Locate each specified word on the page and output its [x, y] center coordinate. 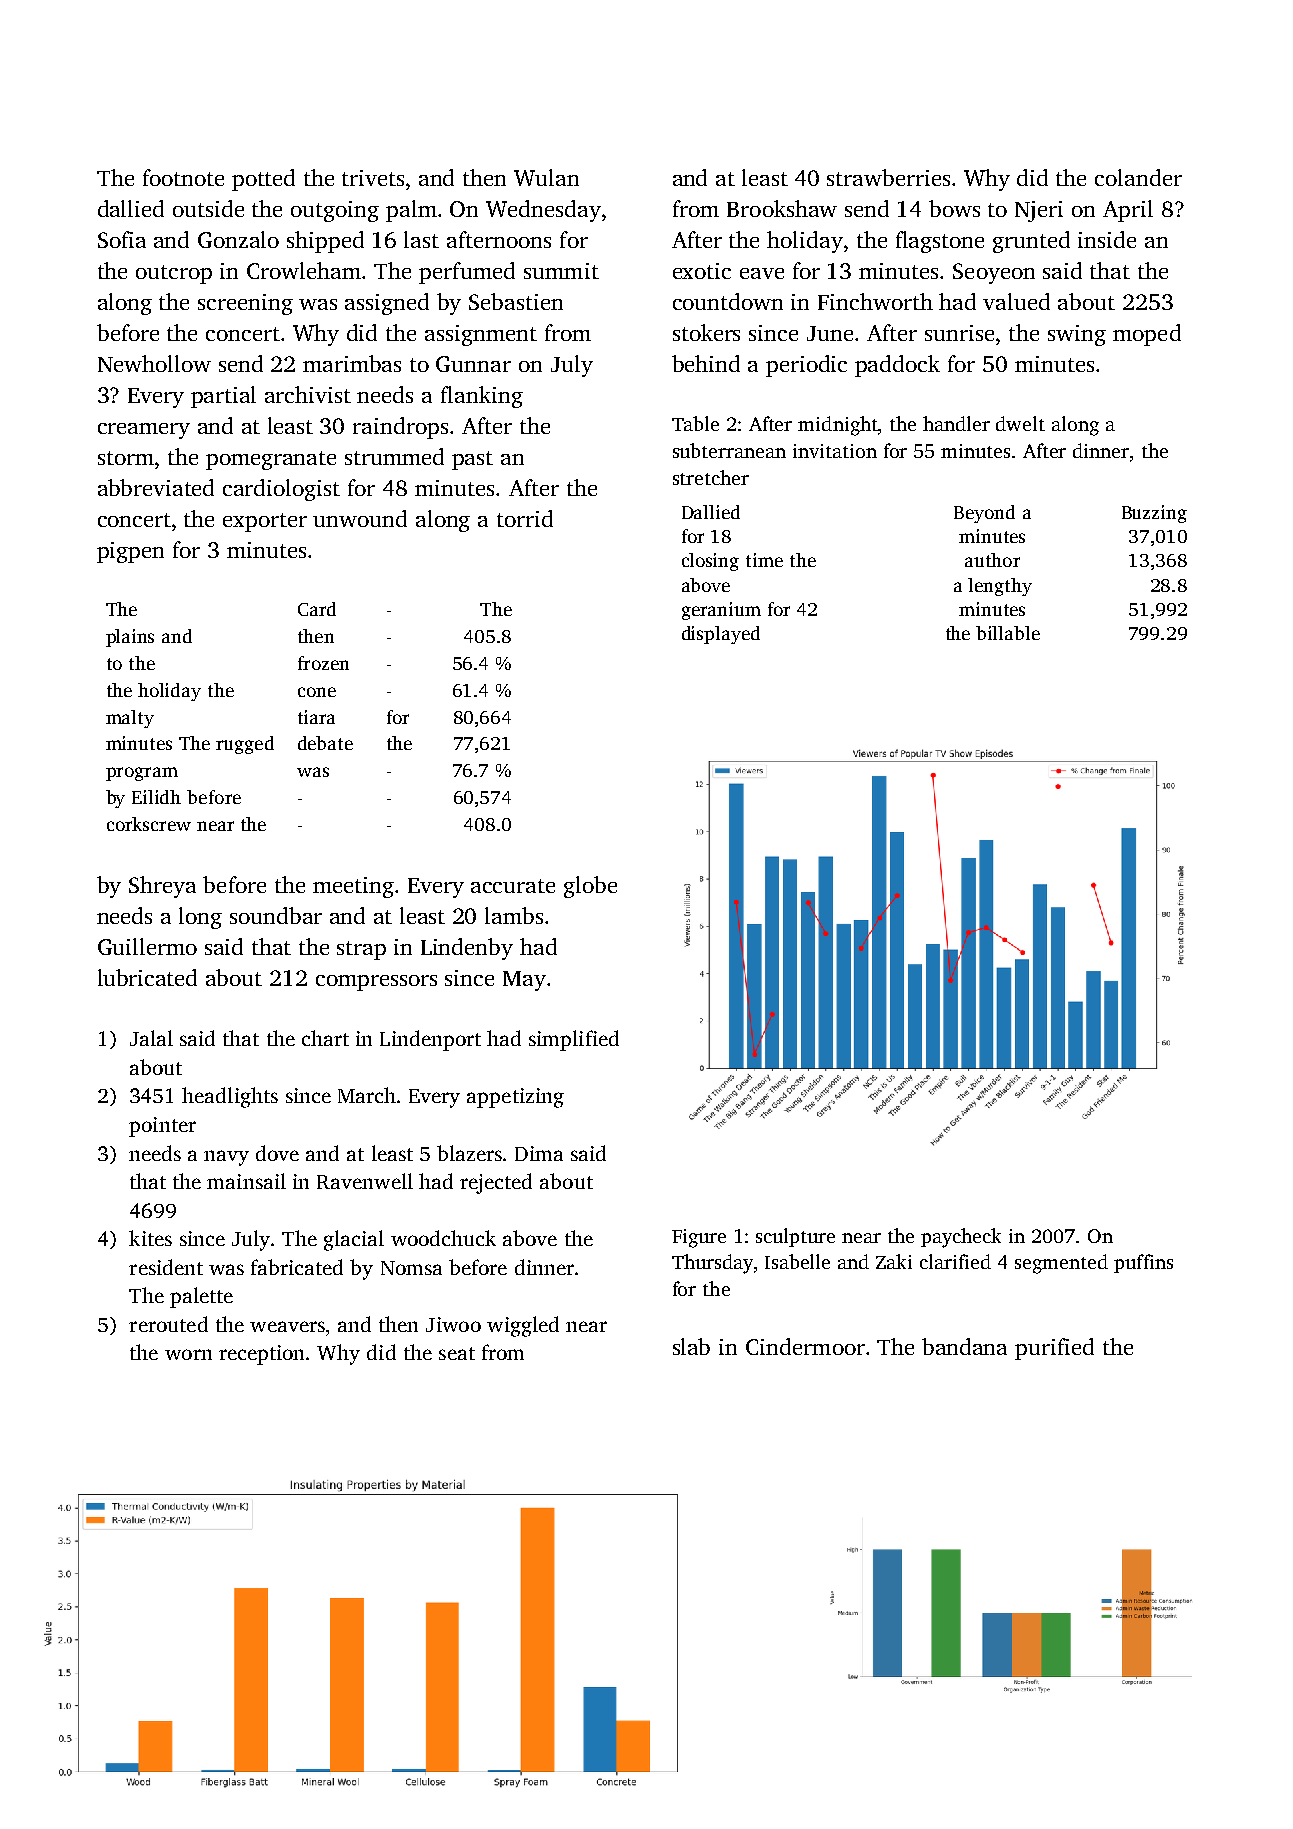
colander [1138, 177]
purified [1054, 1349]
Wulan [546, 177]
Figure [699, 1238]
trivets [373, 178]
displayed [721, 635]
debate [325, 743]
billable [1008, 633]
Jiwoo [453, 1324]
